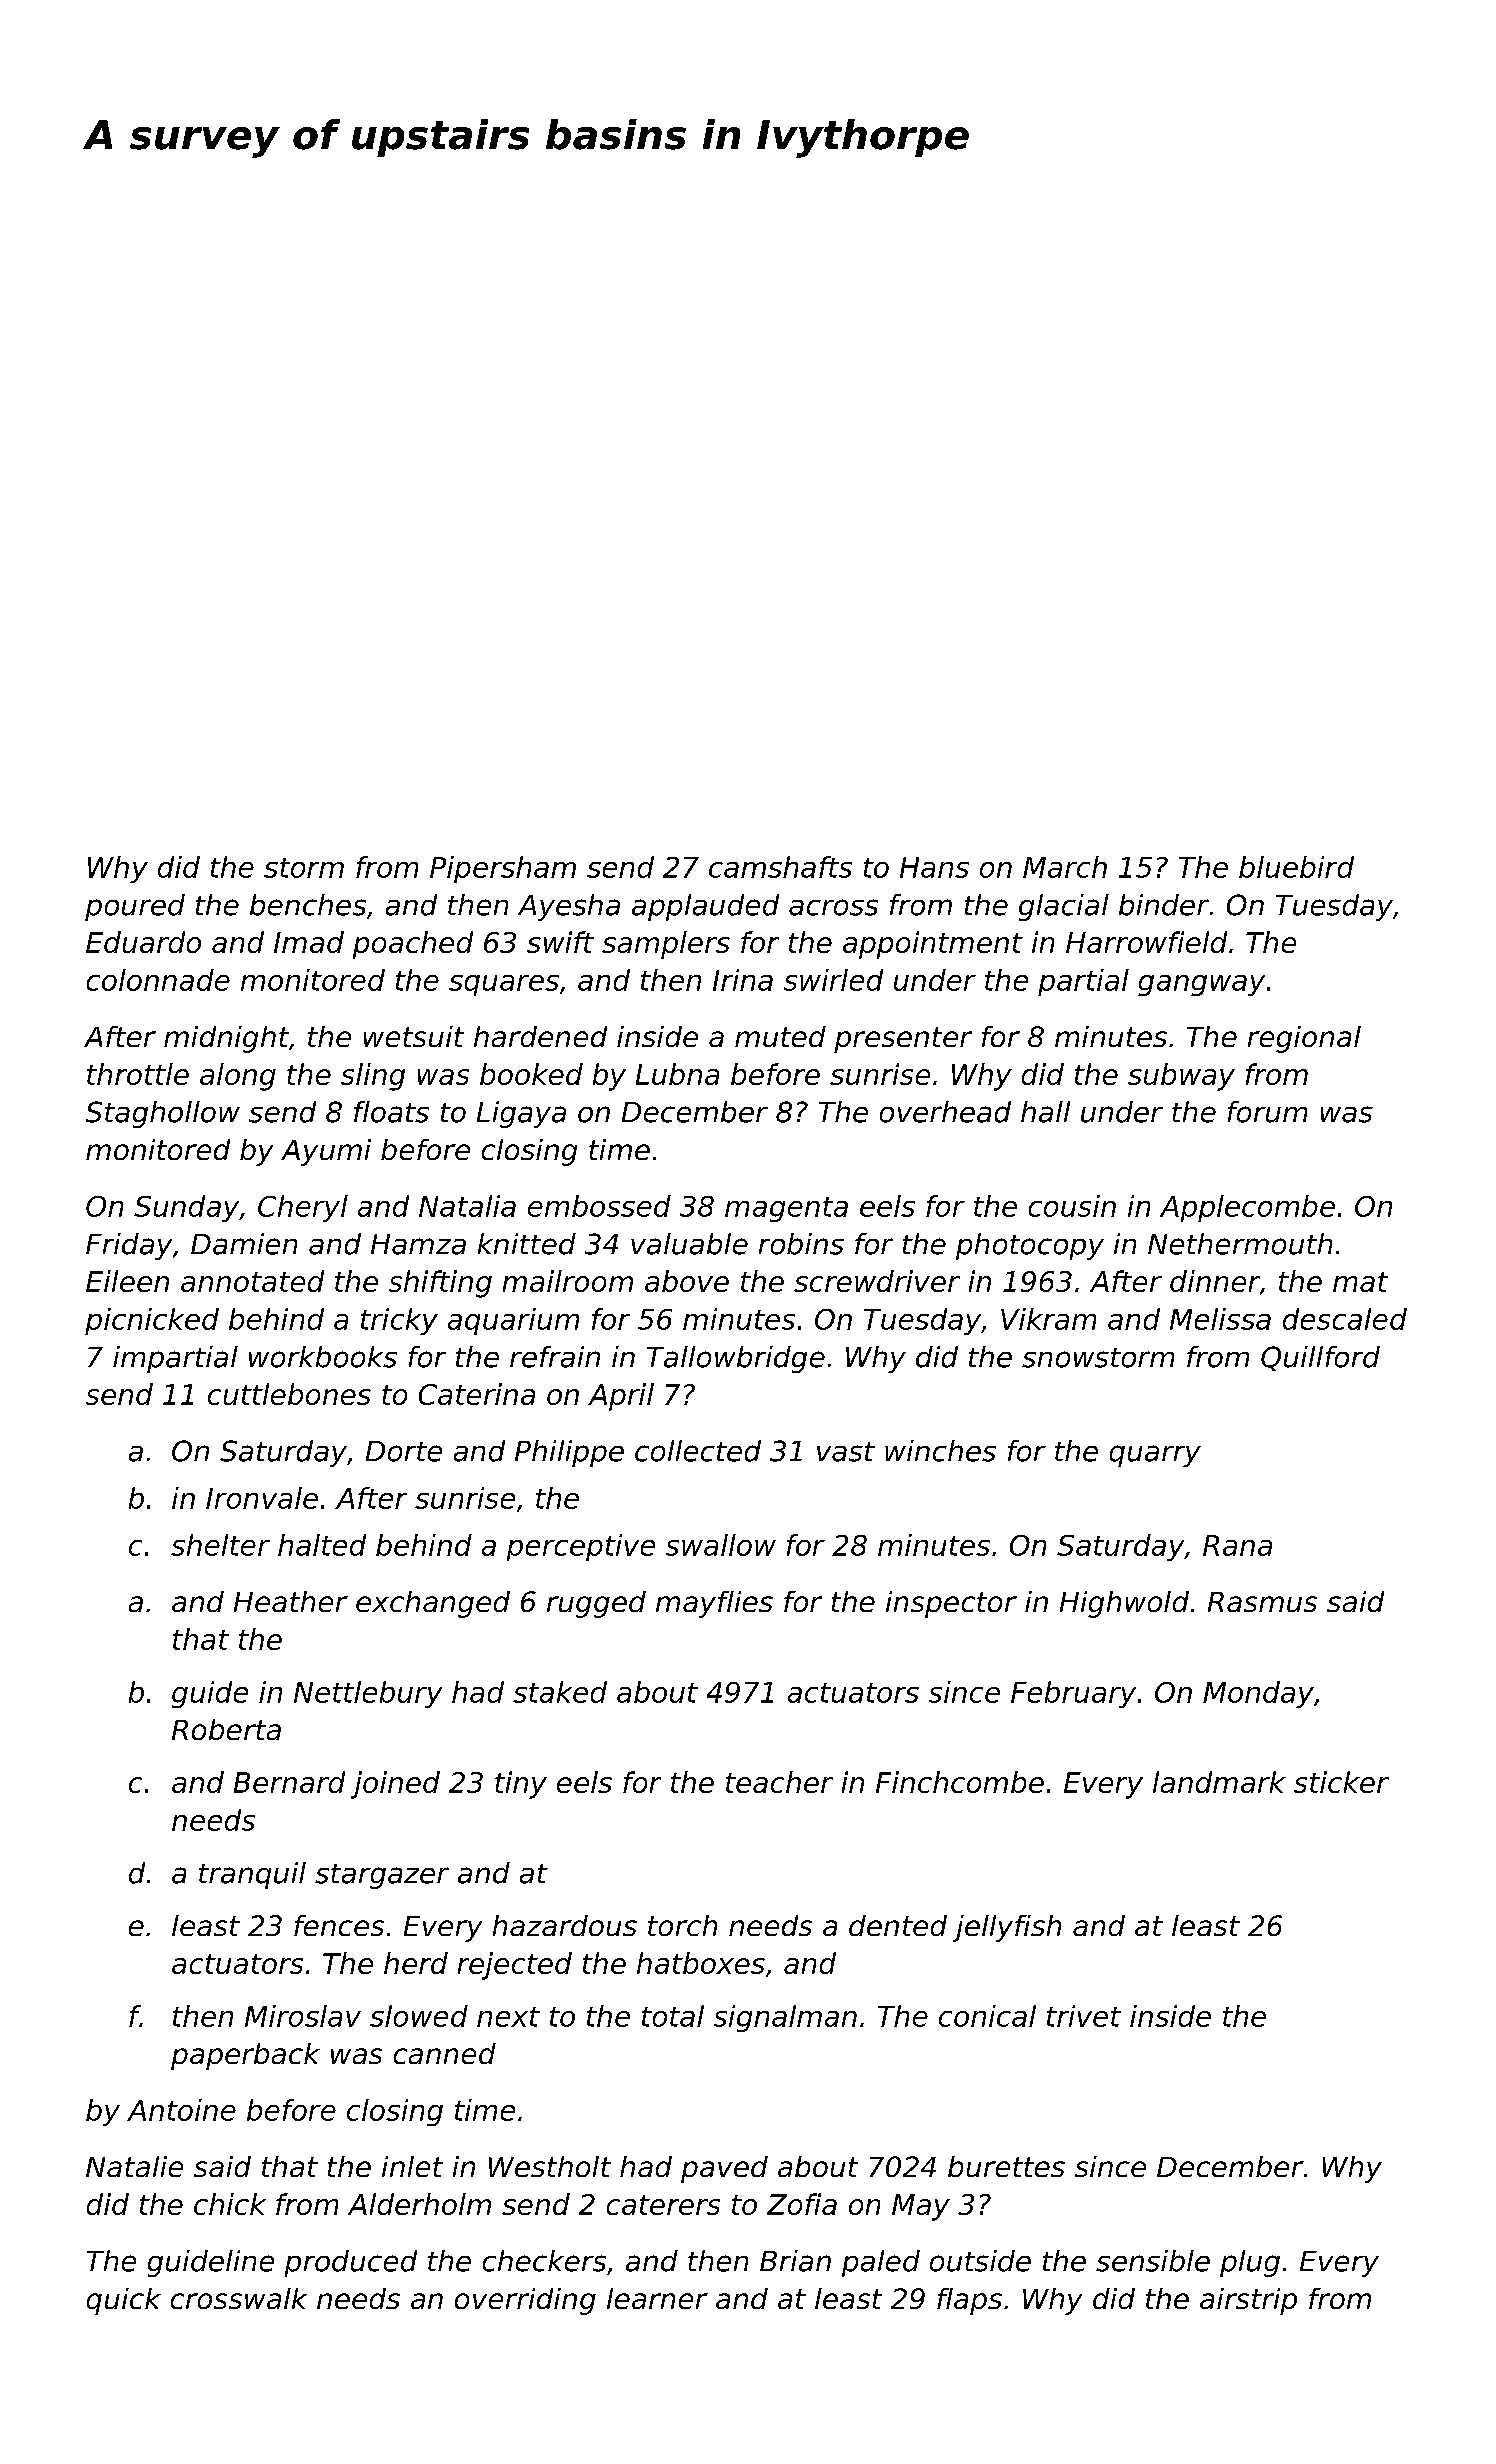 The height and width of the screenshot is (2464, 1496). I want to click on benches, so click(308, 905).
